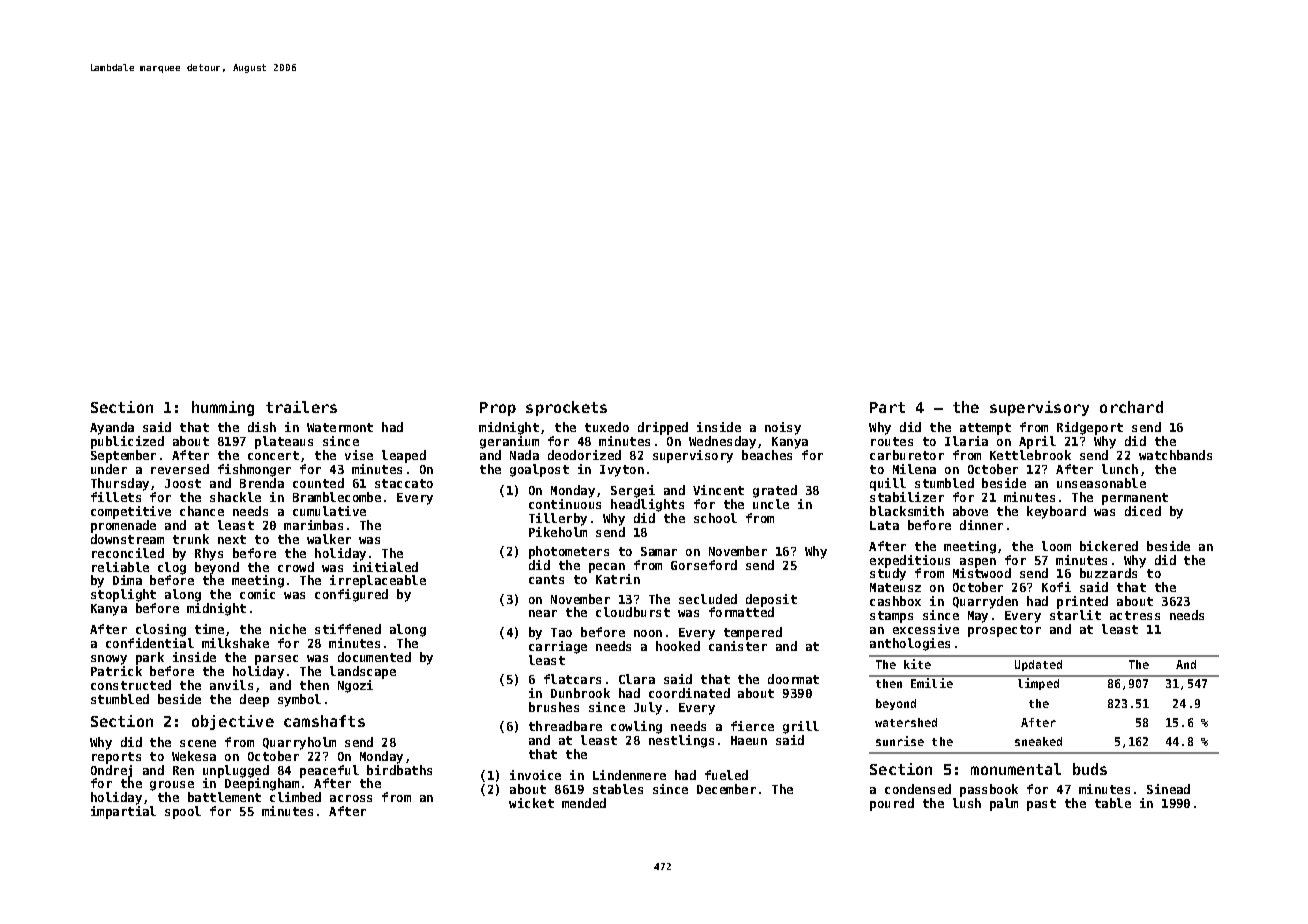  I want to click on Lindenmere, so click(629, 775).
